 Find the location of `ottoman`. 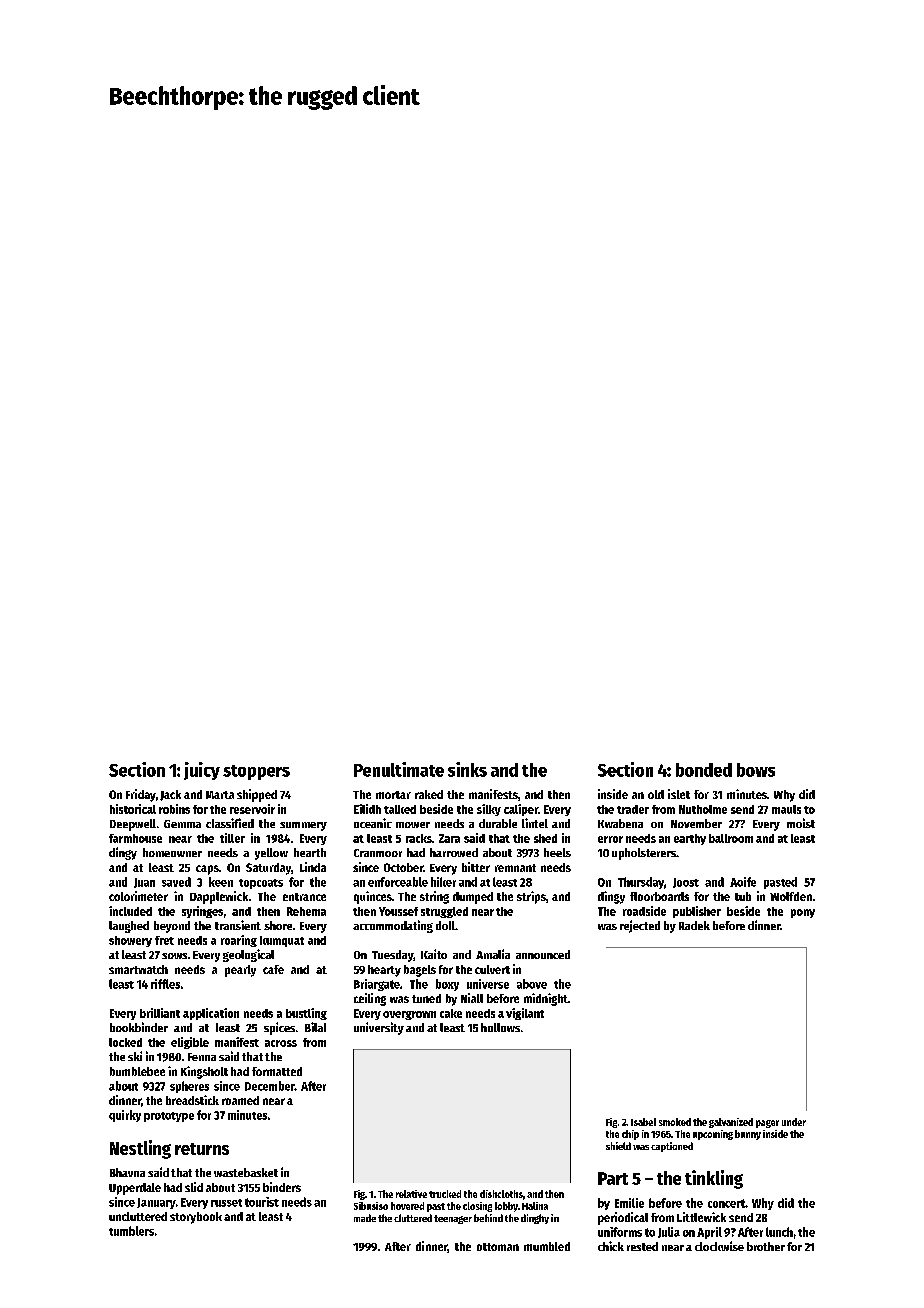

ottoman is located at coordinates (498, 1247).
